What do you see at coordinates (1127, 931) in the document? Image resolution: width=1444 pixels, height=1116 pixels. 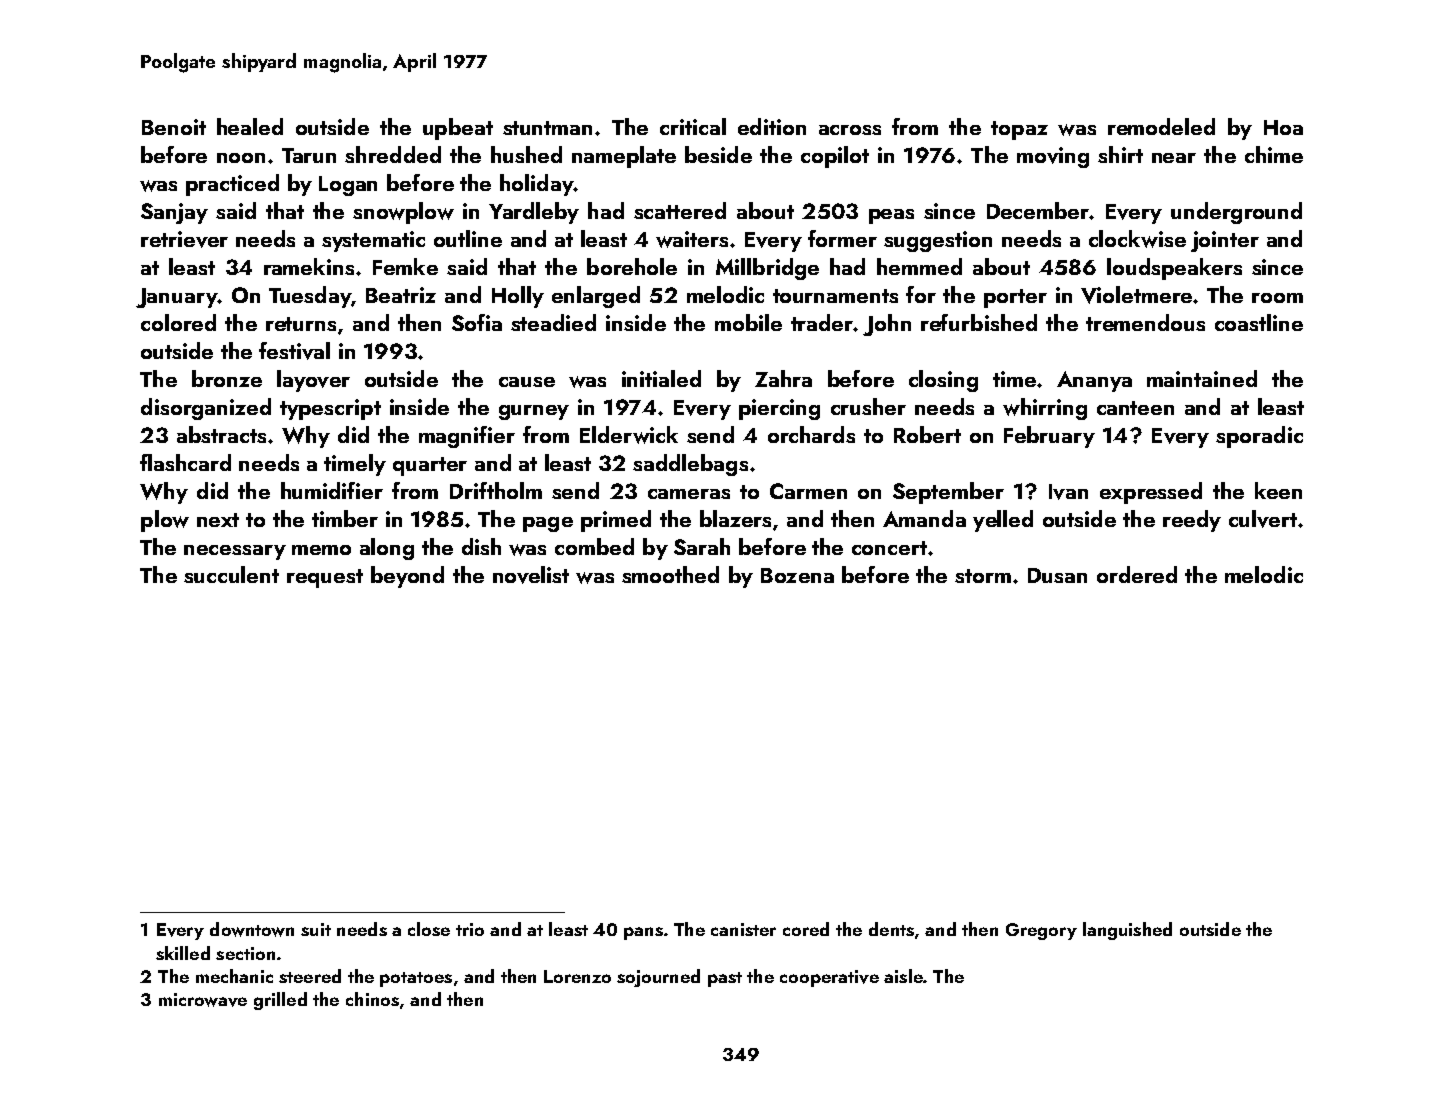 I see `languished` at bounding box center [1127, 931].
